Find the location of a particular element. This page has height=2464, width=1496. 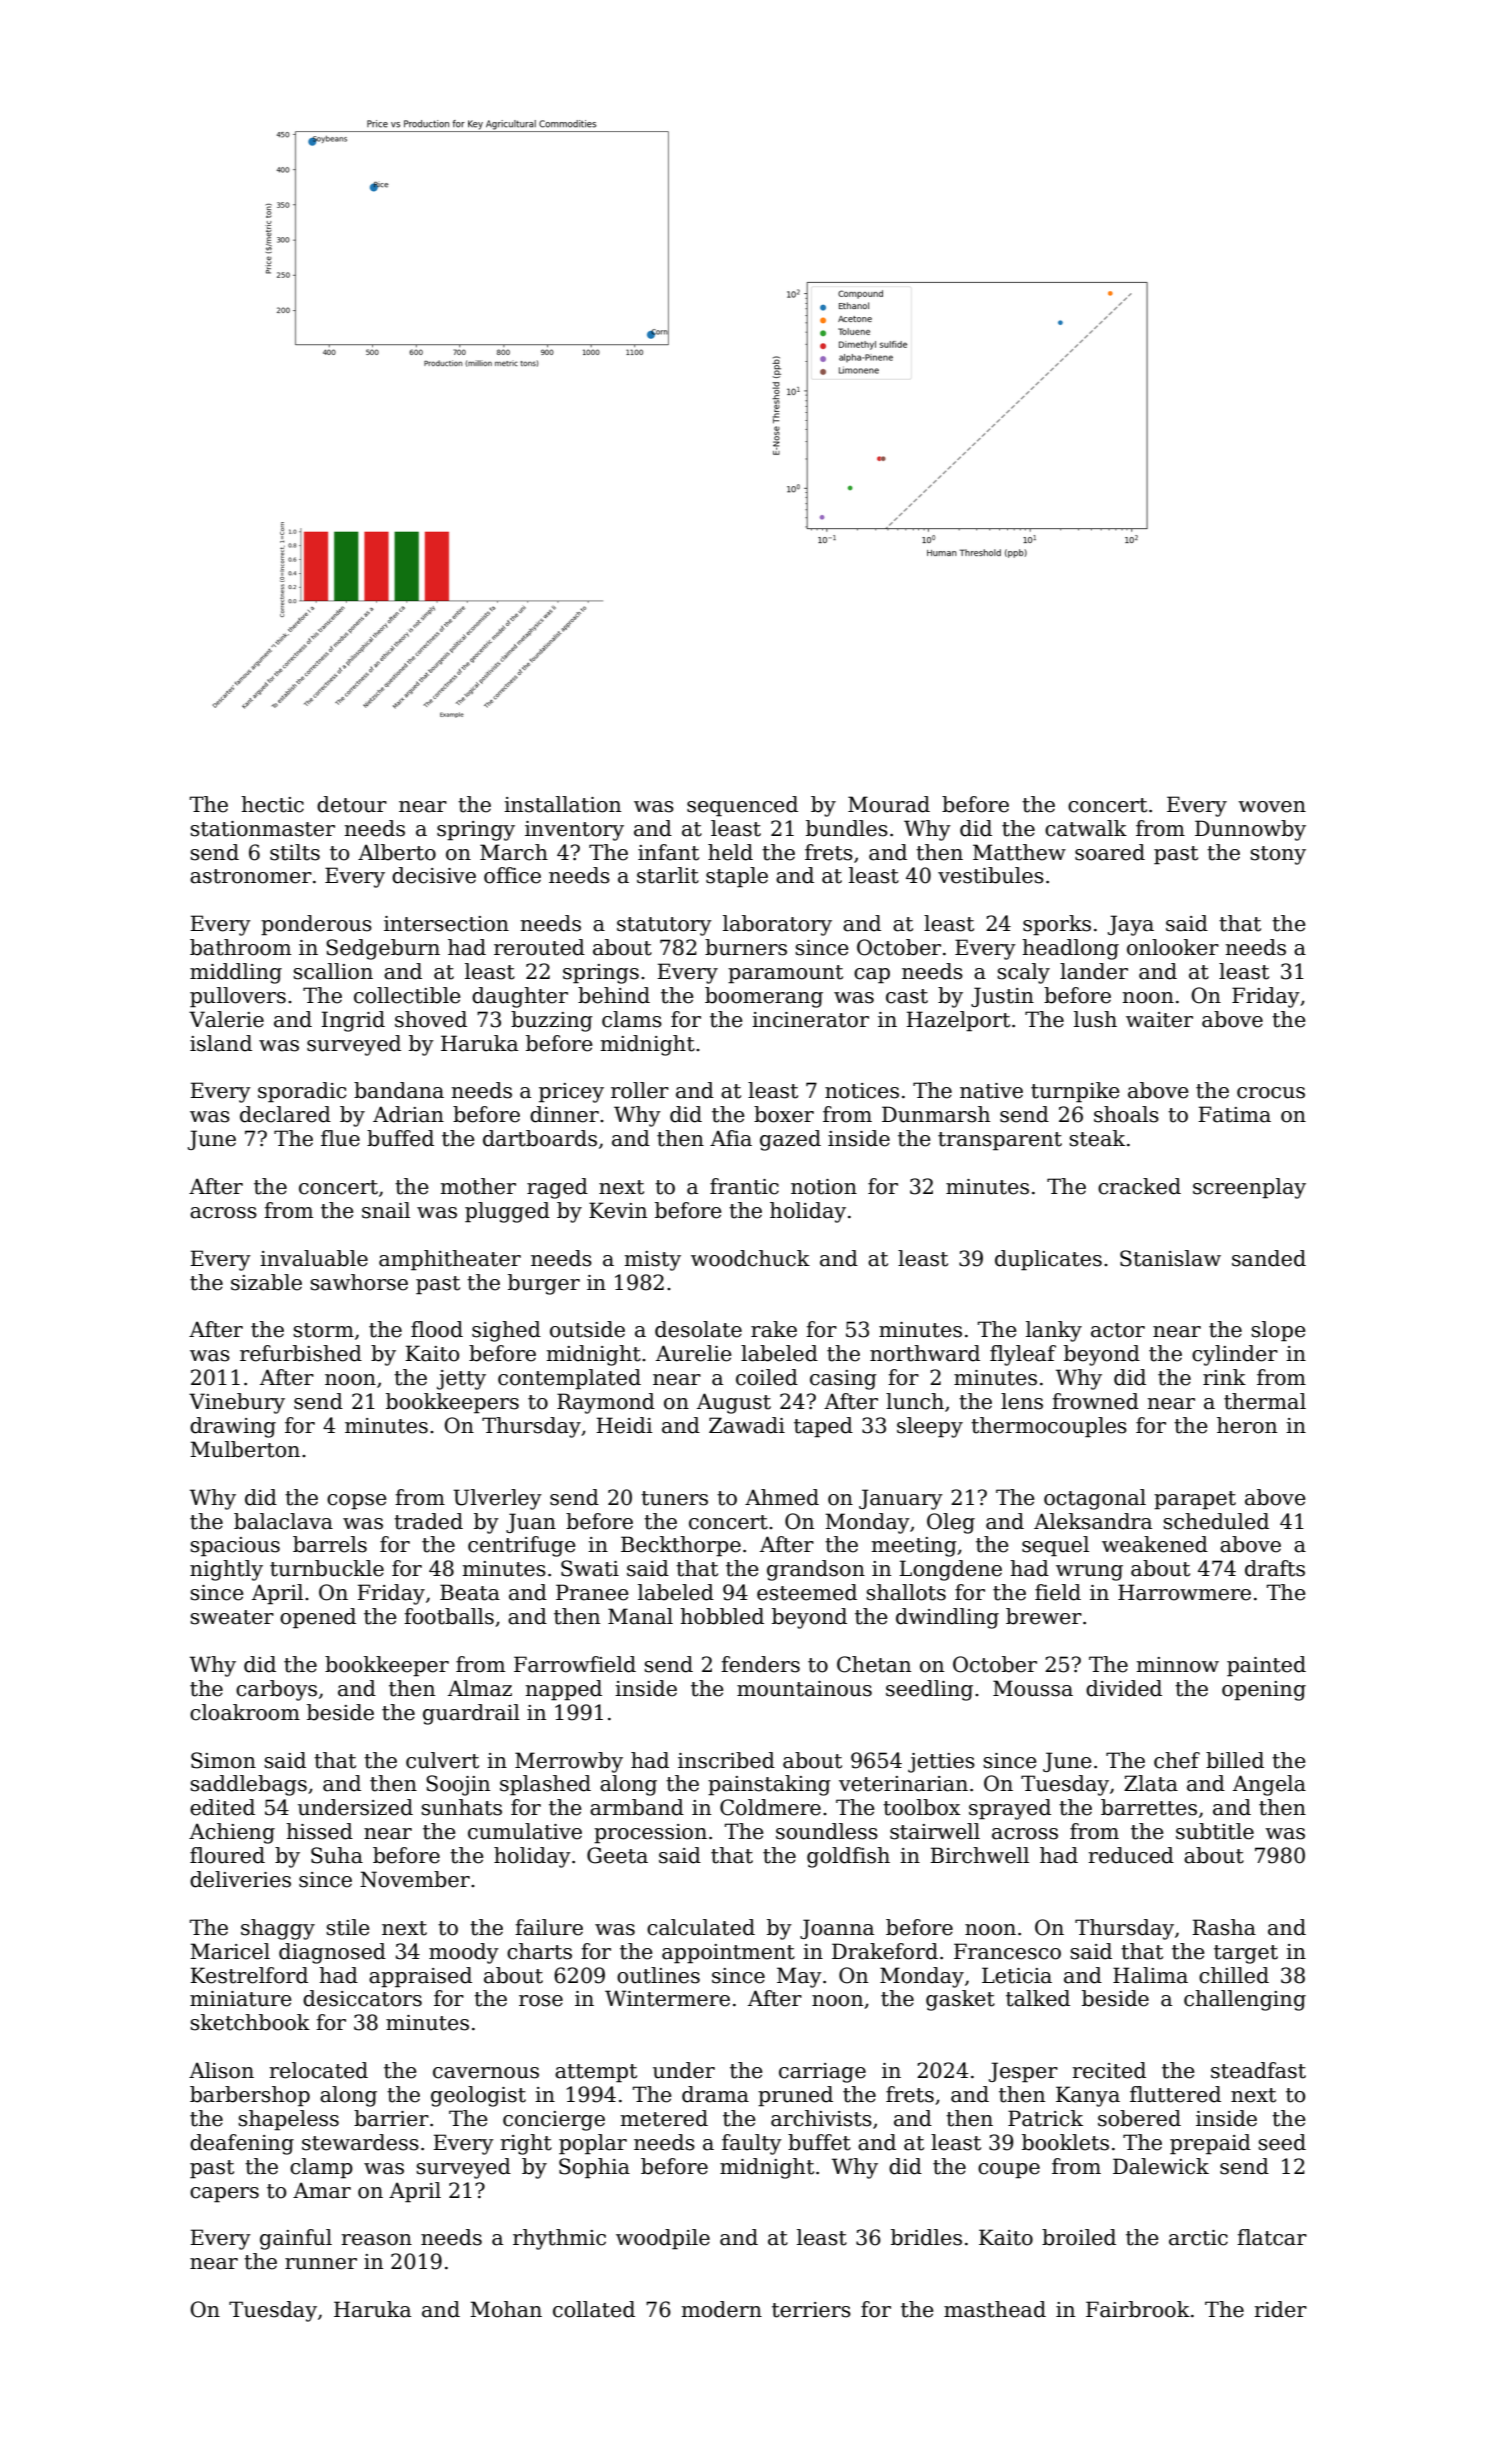

staple is located at coordinates (737, 877).
